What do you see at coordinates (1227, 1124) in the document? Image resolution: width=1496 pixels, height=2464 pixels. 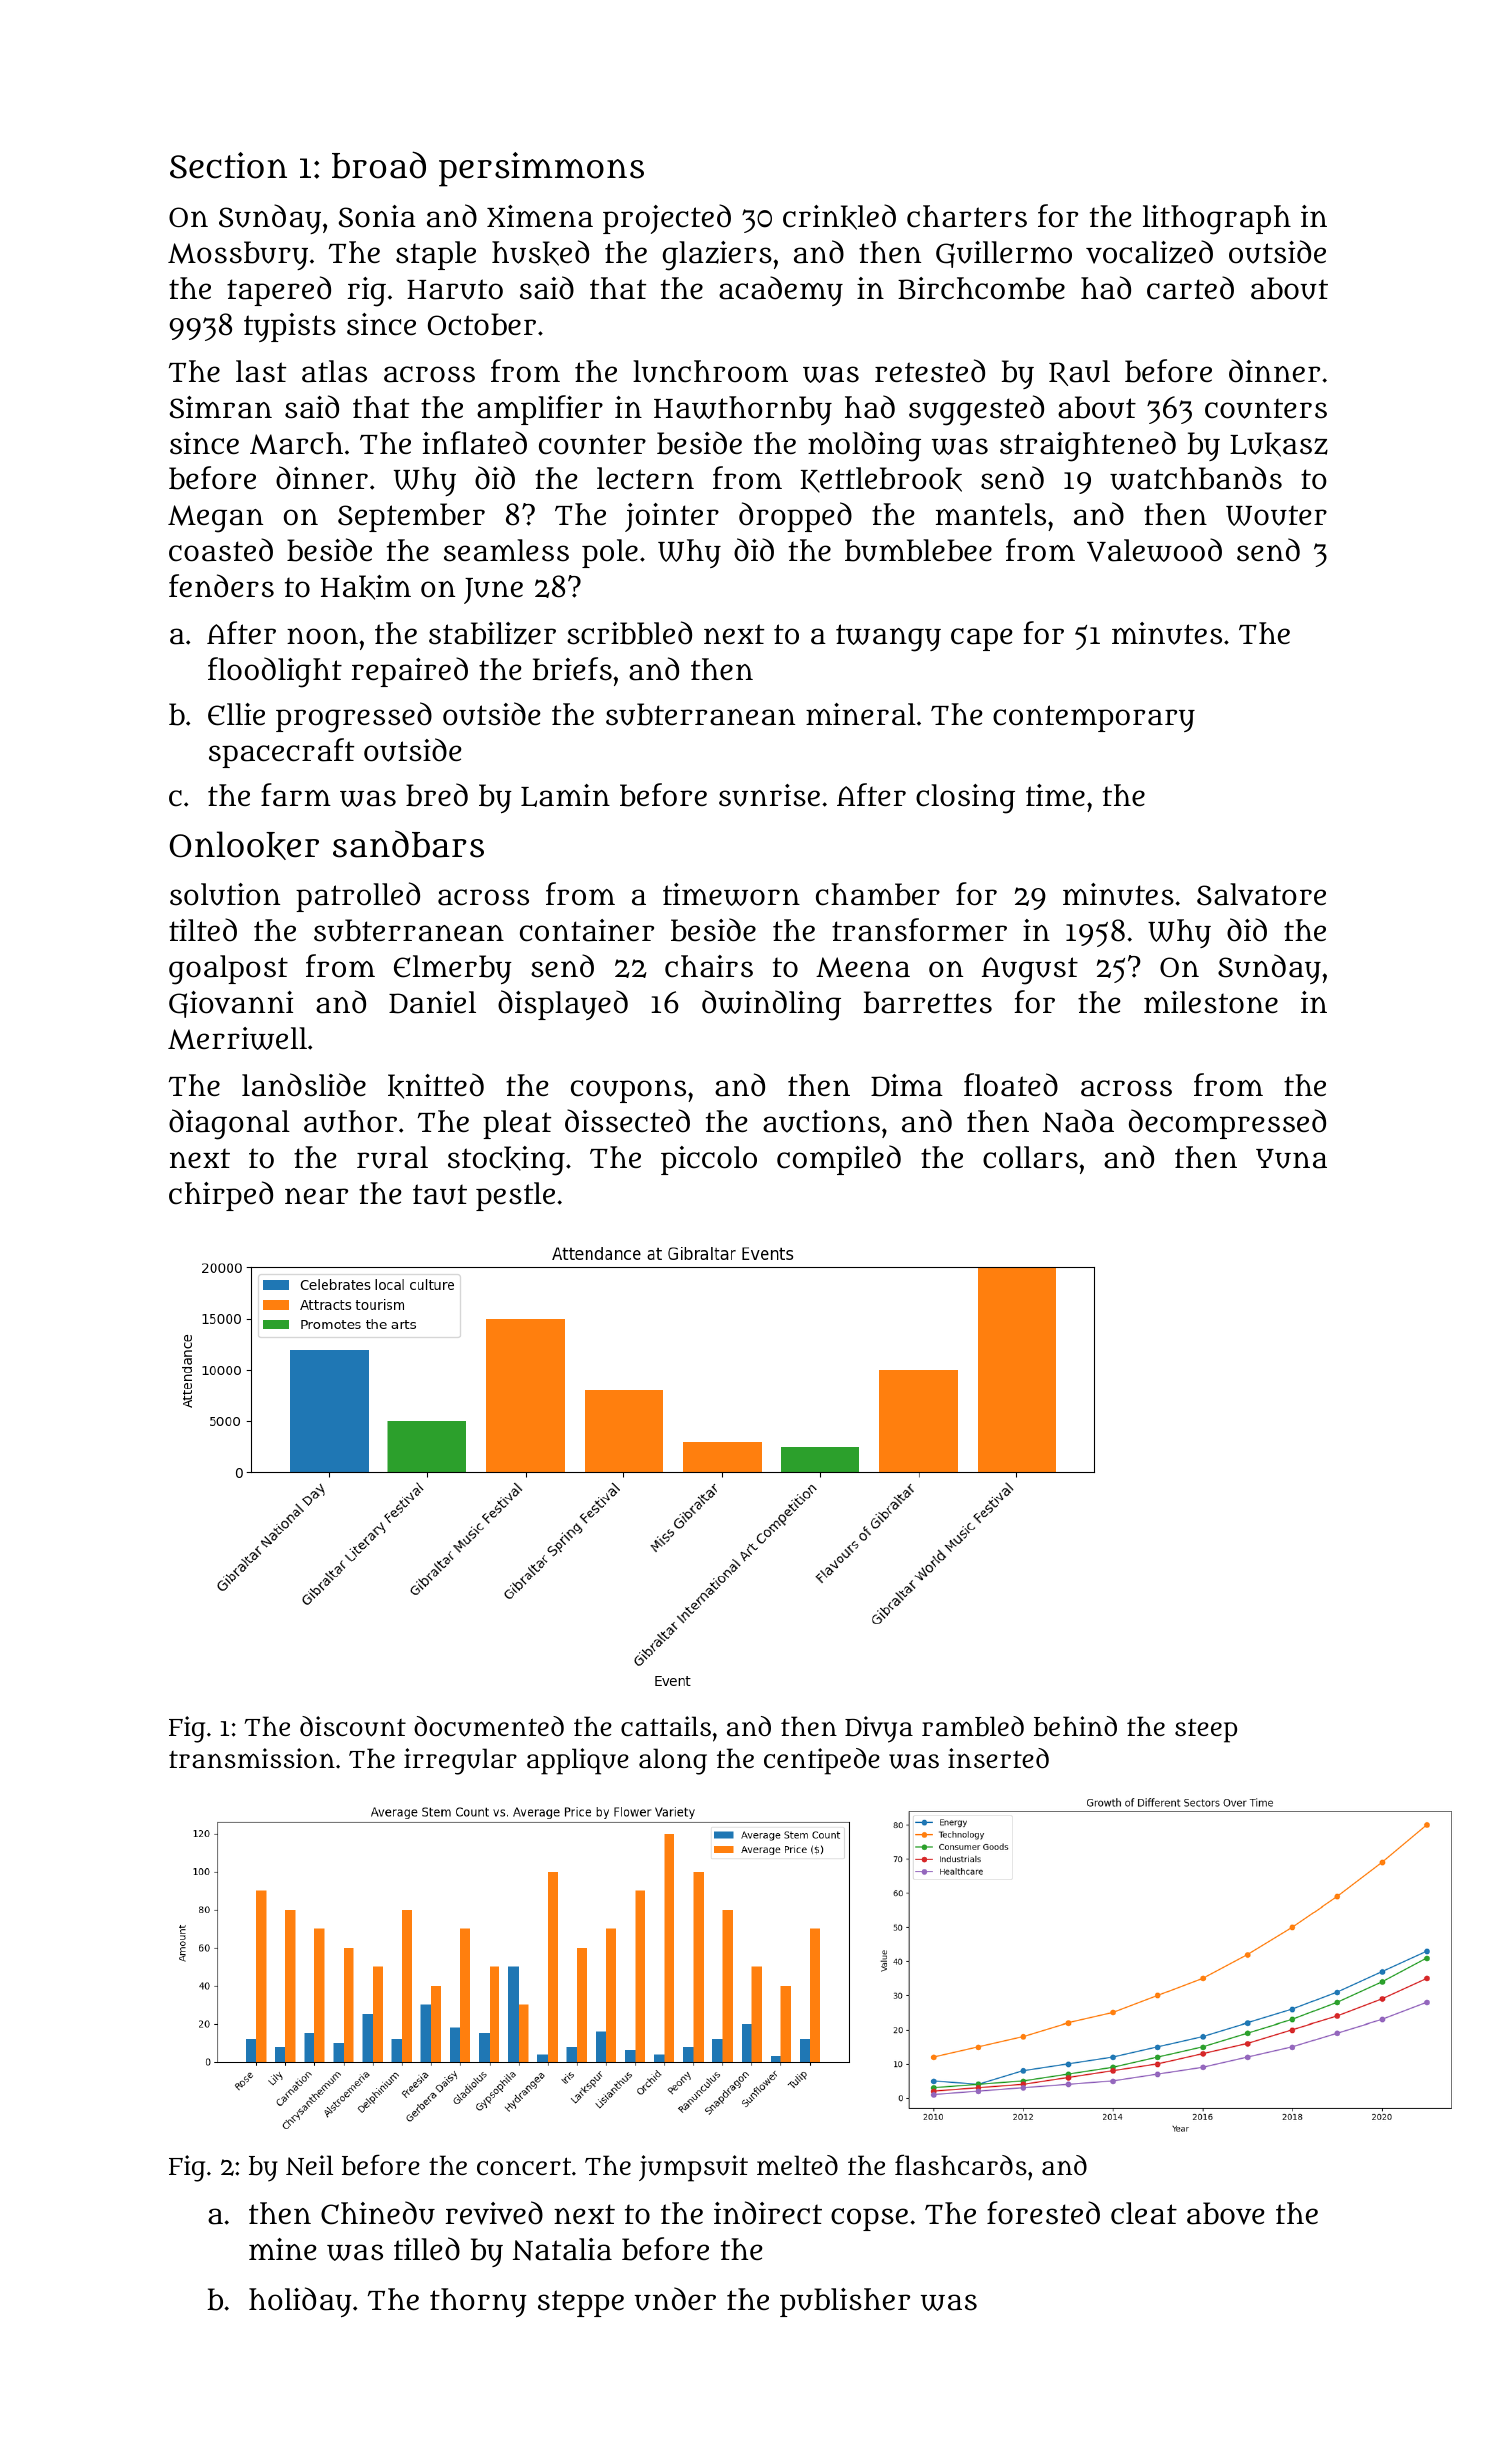 I see `decompressed` at bounding box center [1227, 1124].
